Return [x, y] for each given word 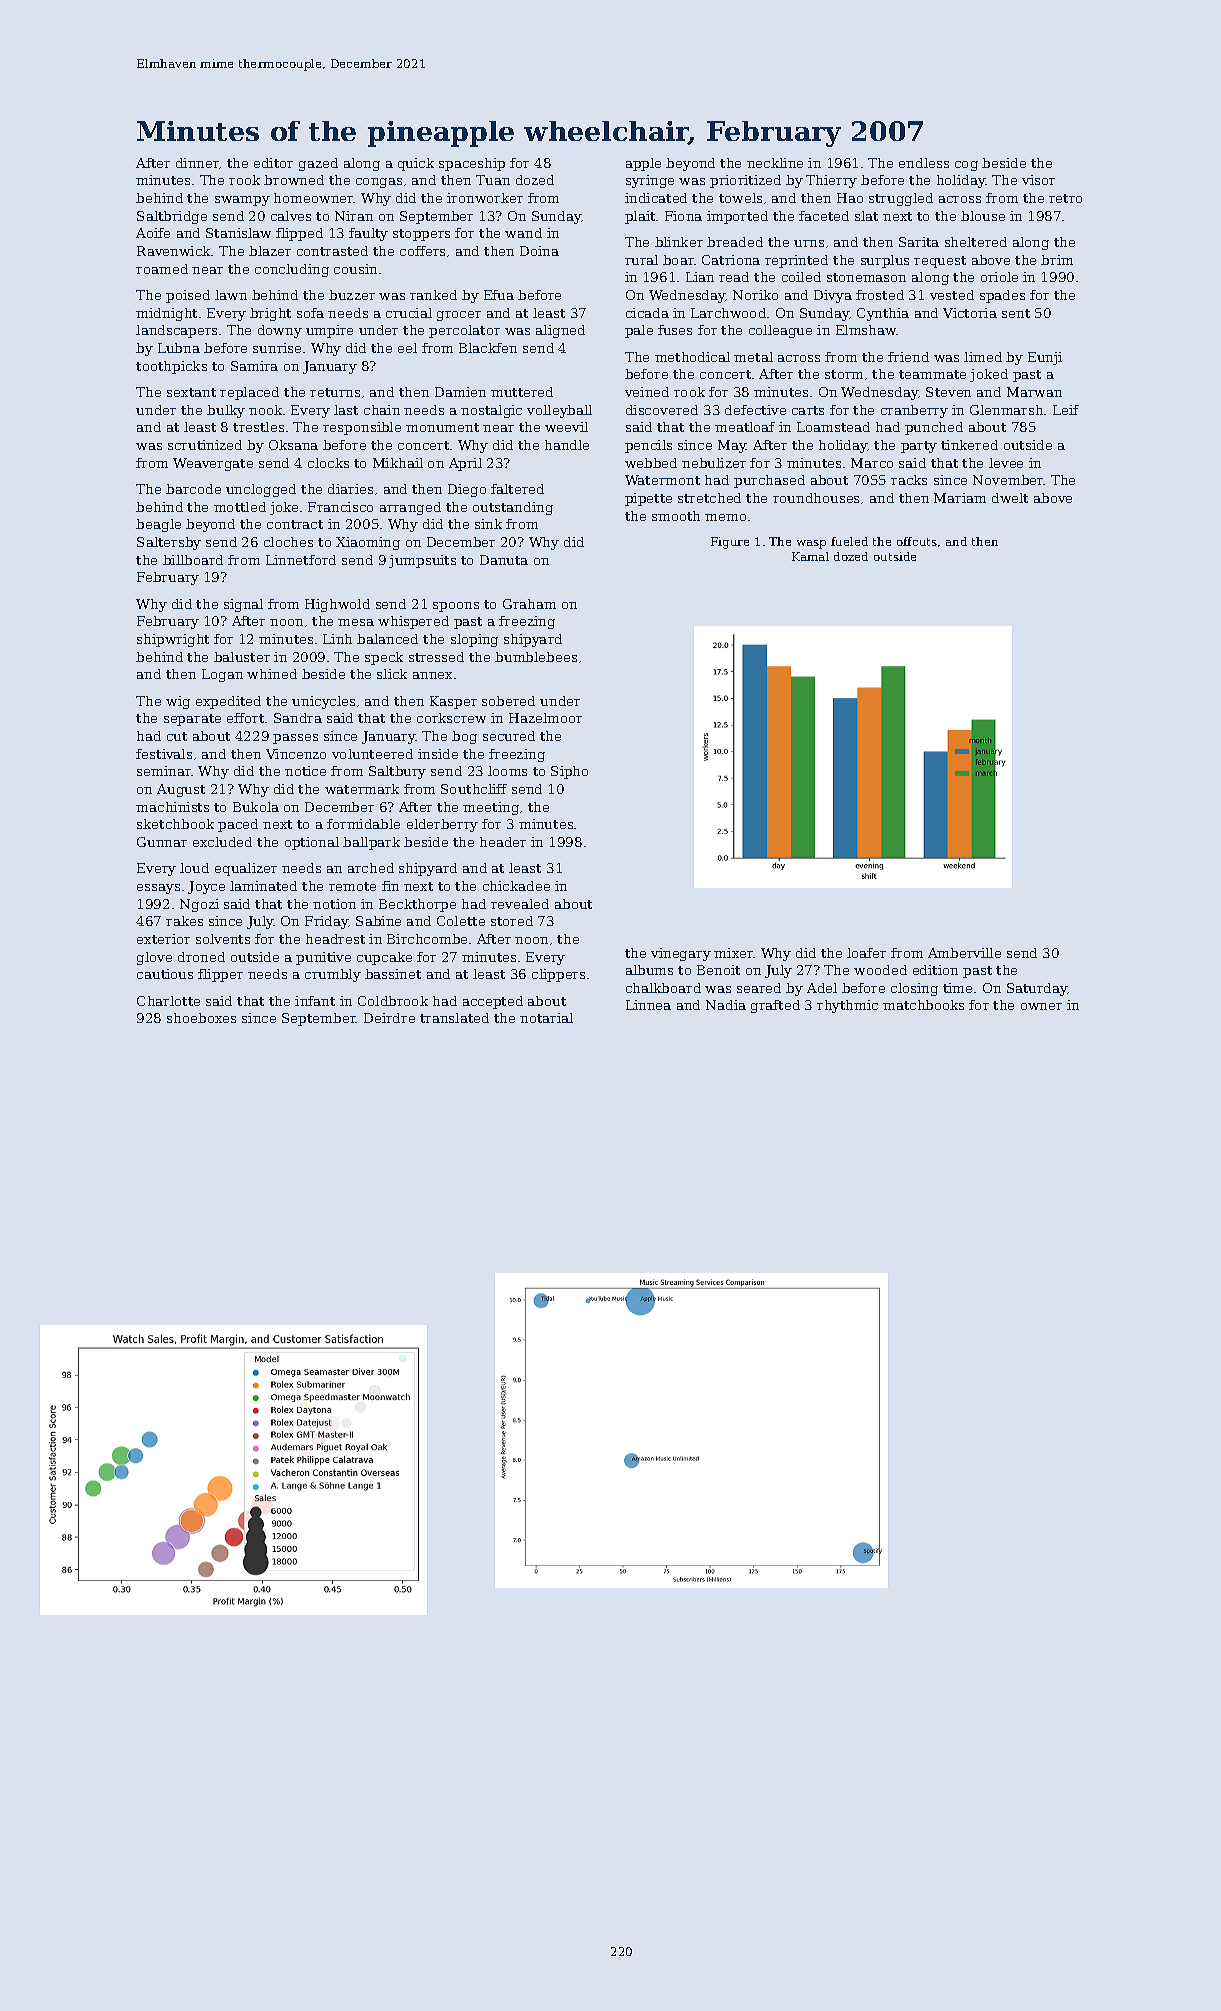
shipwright [173, 640]
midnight [166, 314]
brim [1057, 260]
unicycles [323, 702]
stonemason [866, 277]
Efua [499, 295]
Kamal [810, 556]
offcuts [917, 541]
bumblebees [536, 657]
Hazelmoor [545, 718]
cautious [165, 974]
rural [641, 260]
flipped [299, 234]
